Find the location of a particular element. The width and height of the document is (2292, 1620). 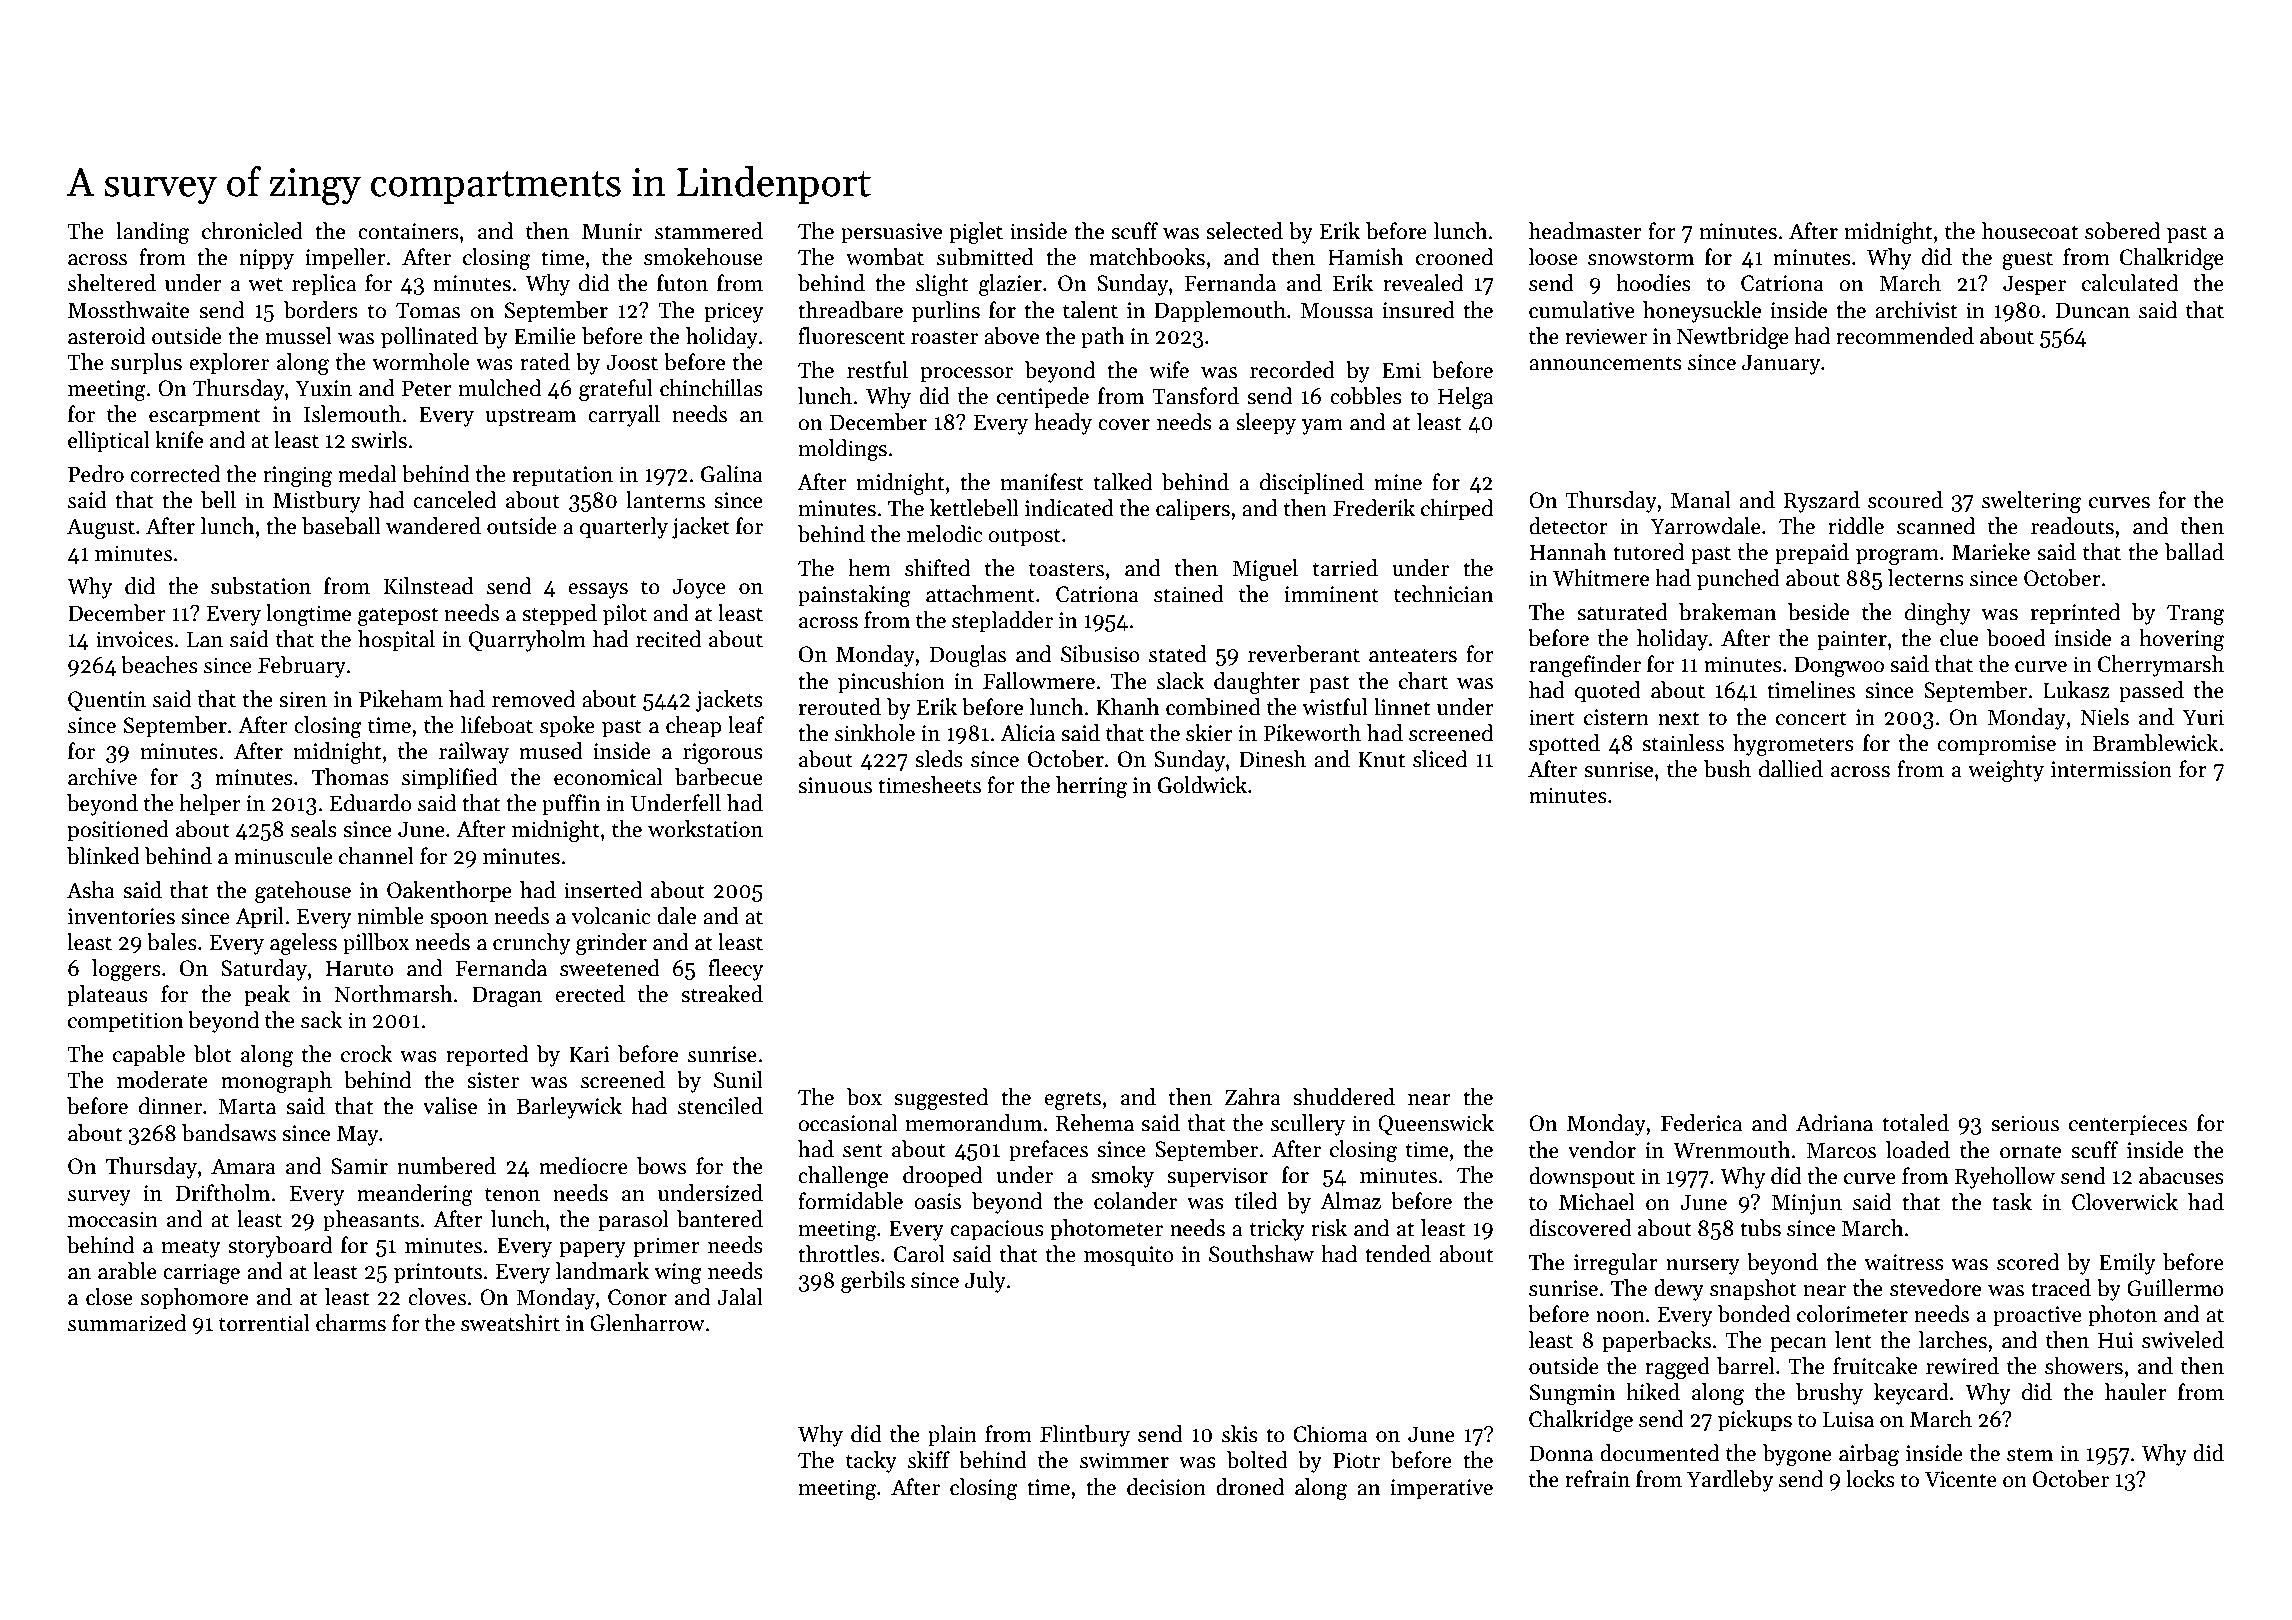

Emilie is located at coordinates (545, 336).
